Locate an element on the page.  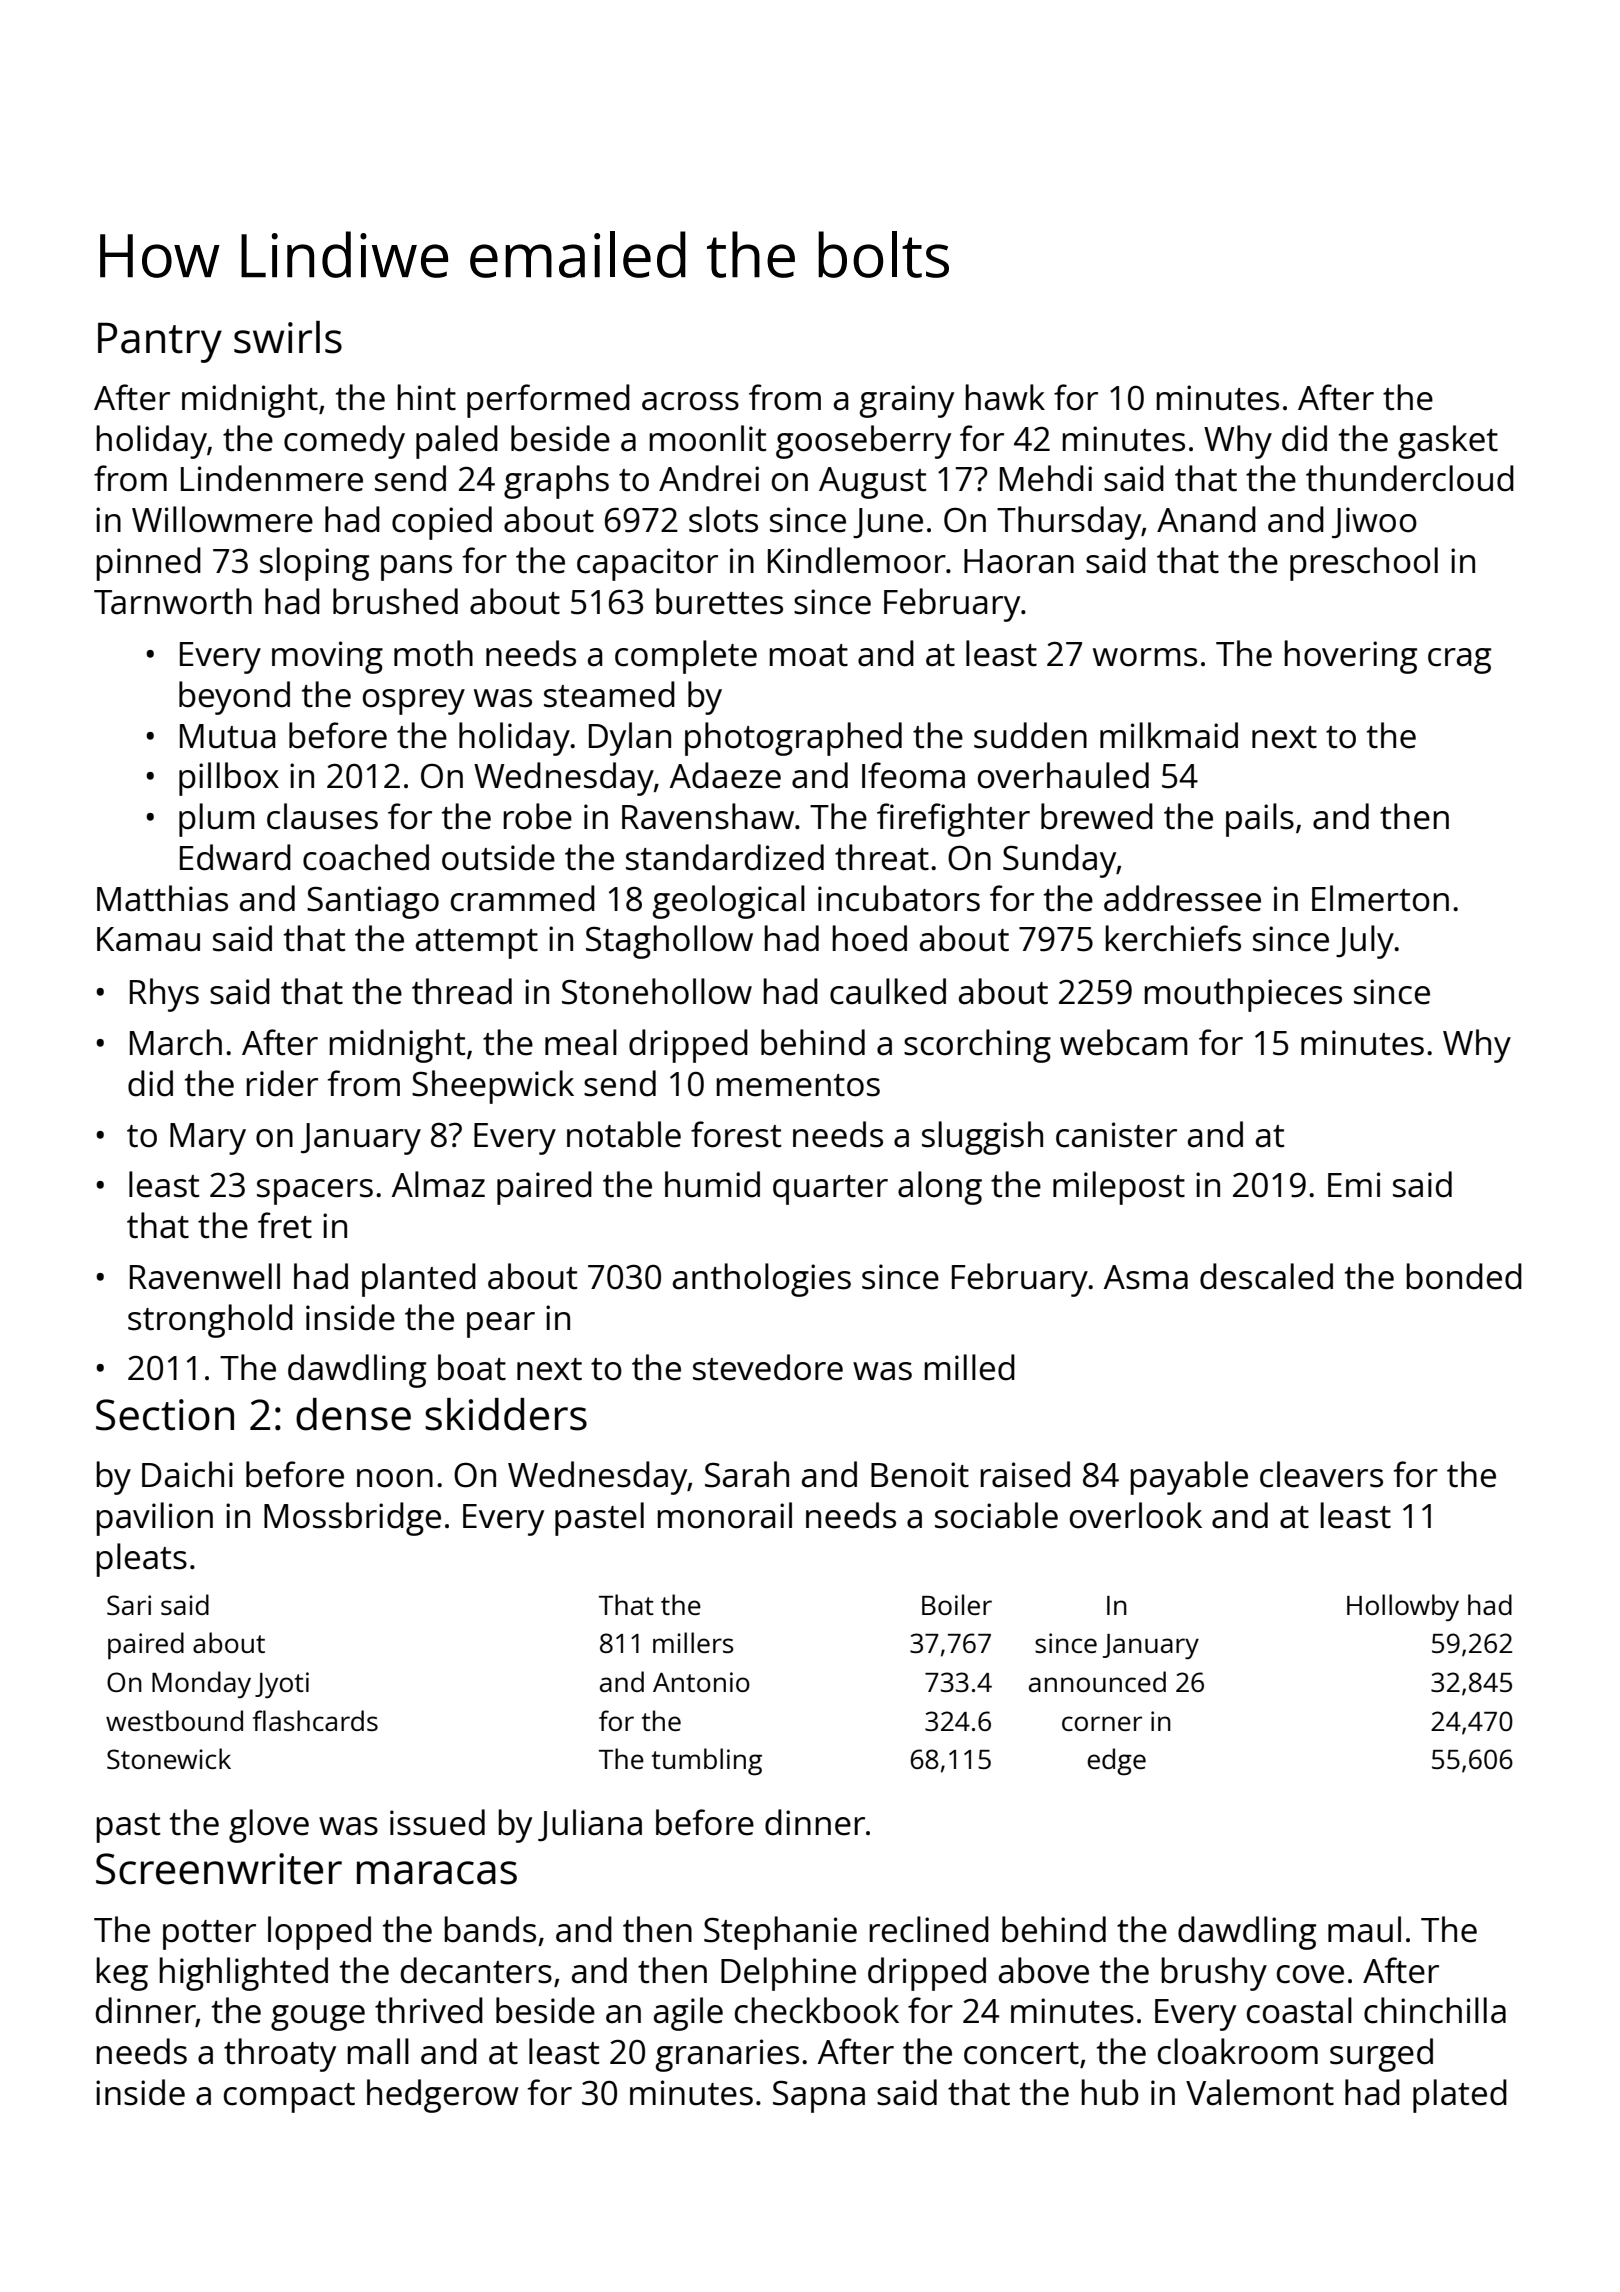
milled is located at coordinates (969, 1367).
